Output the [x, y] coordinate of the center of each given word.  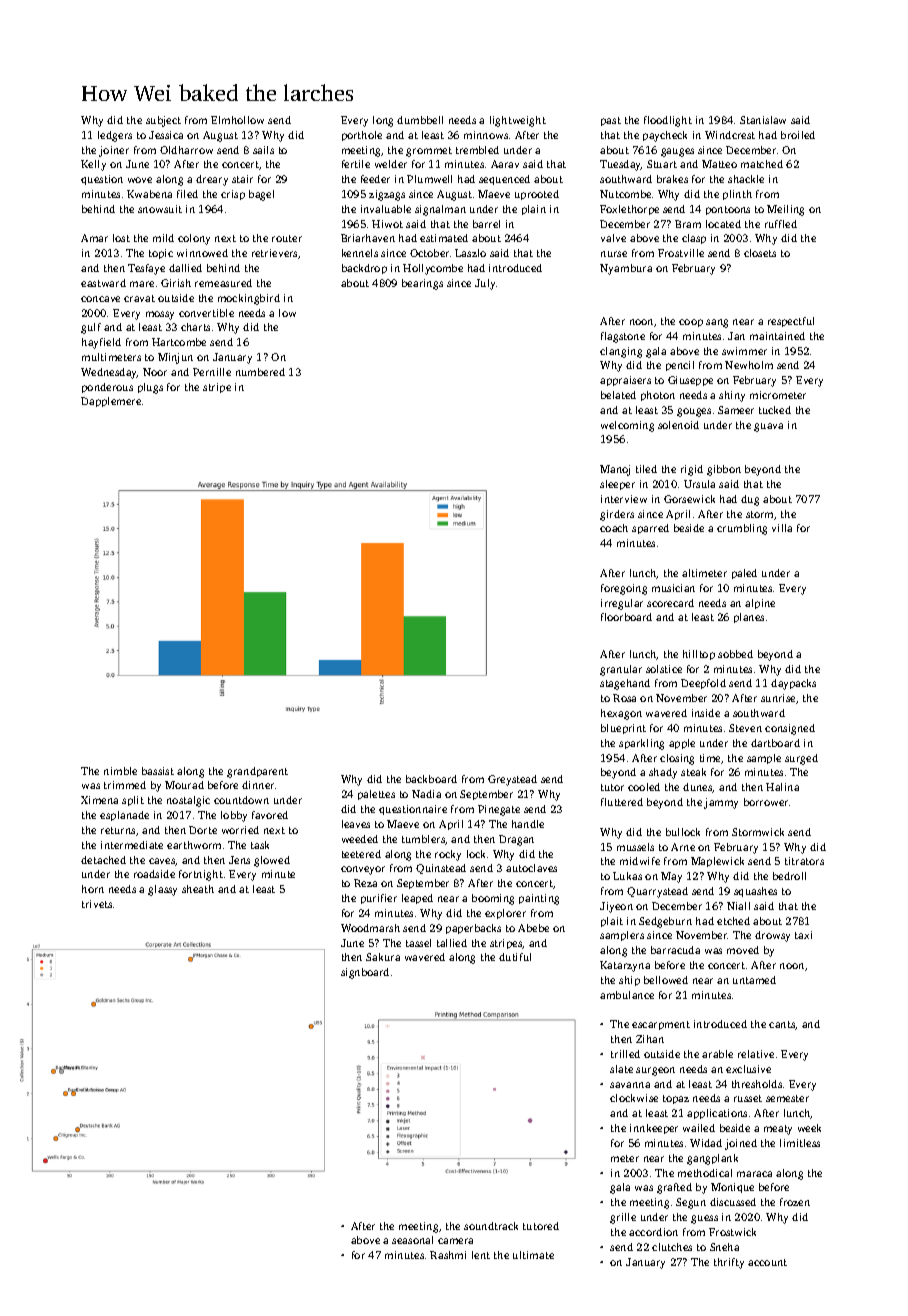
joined [741, 1144]
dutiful [515, 957]
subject [163, 121]
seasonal [412, 1240]
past [611, 121]
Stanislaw [763, 120]
